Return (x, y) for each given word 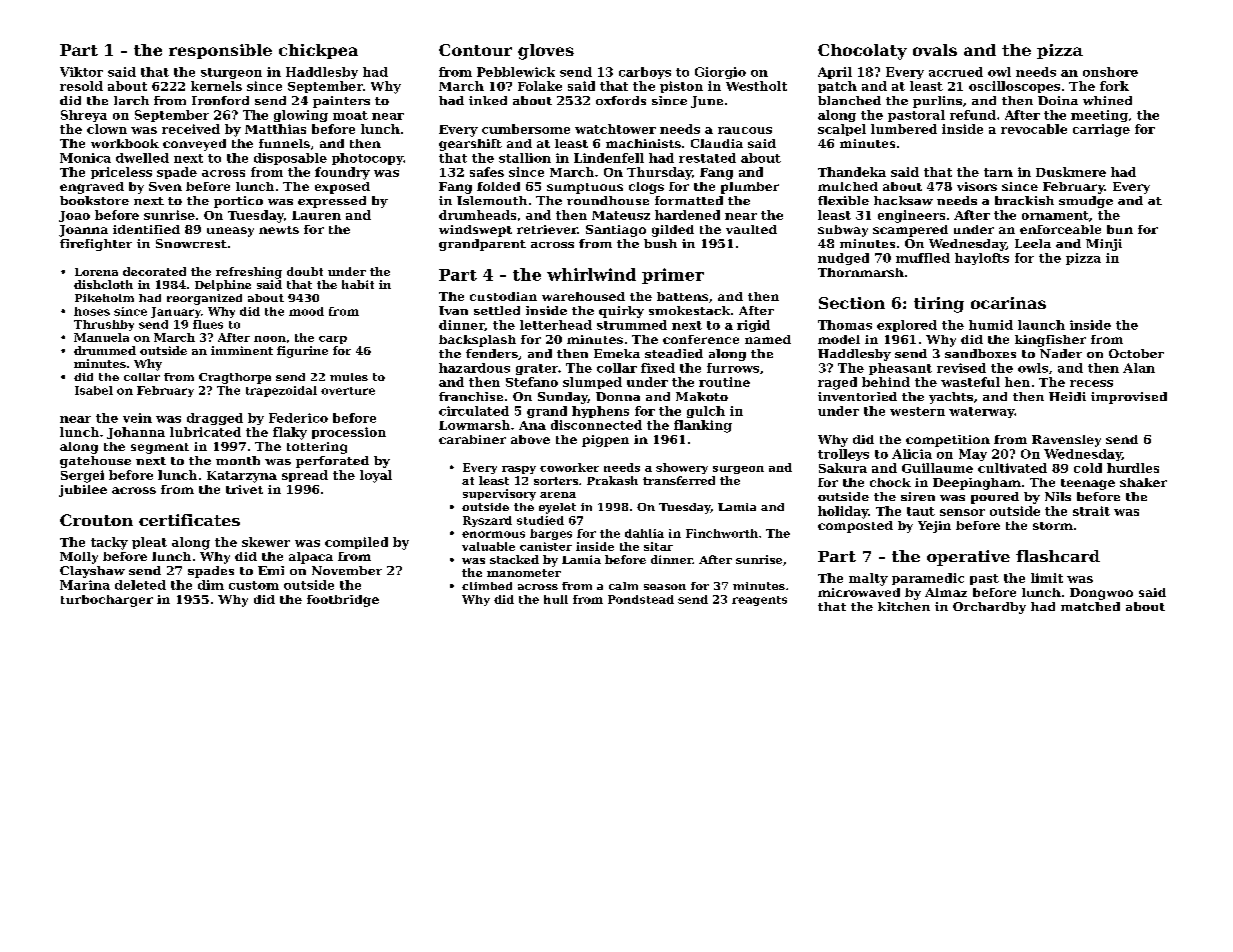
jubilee (83, 491)
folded (498, 186)
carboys (645, 73)
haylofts (982, 259)
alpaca (311, 558)
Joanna (83, 231)
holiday (843, 512)
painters (341, 102)
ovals (935, 50)
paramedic (928, 579)
